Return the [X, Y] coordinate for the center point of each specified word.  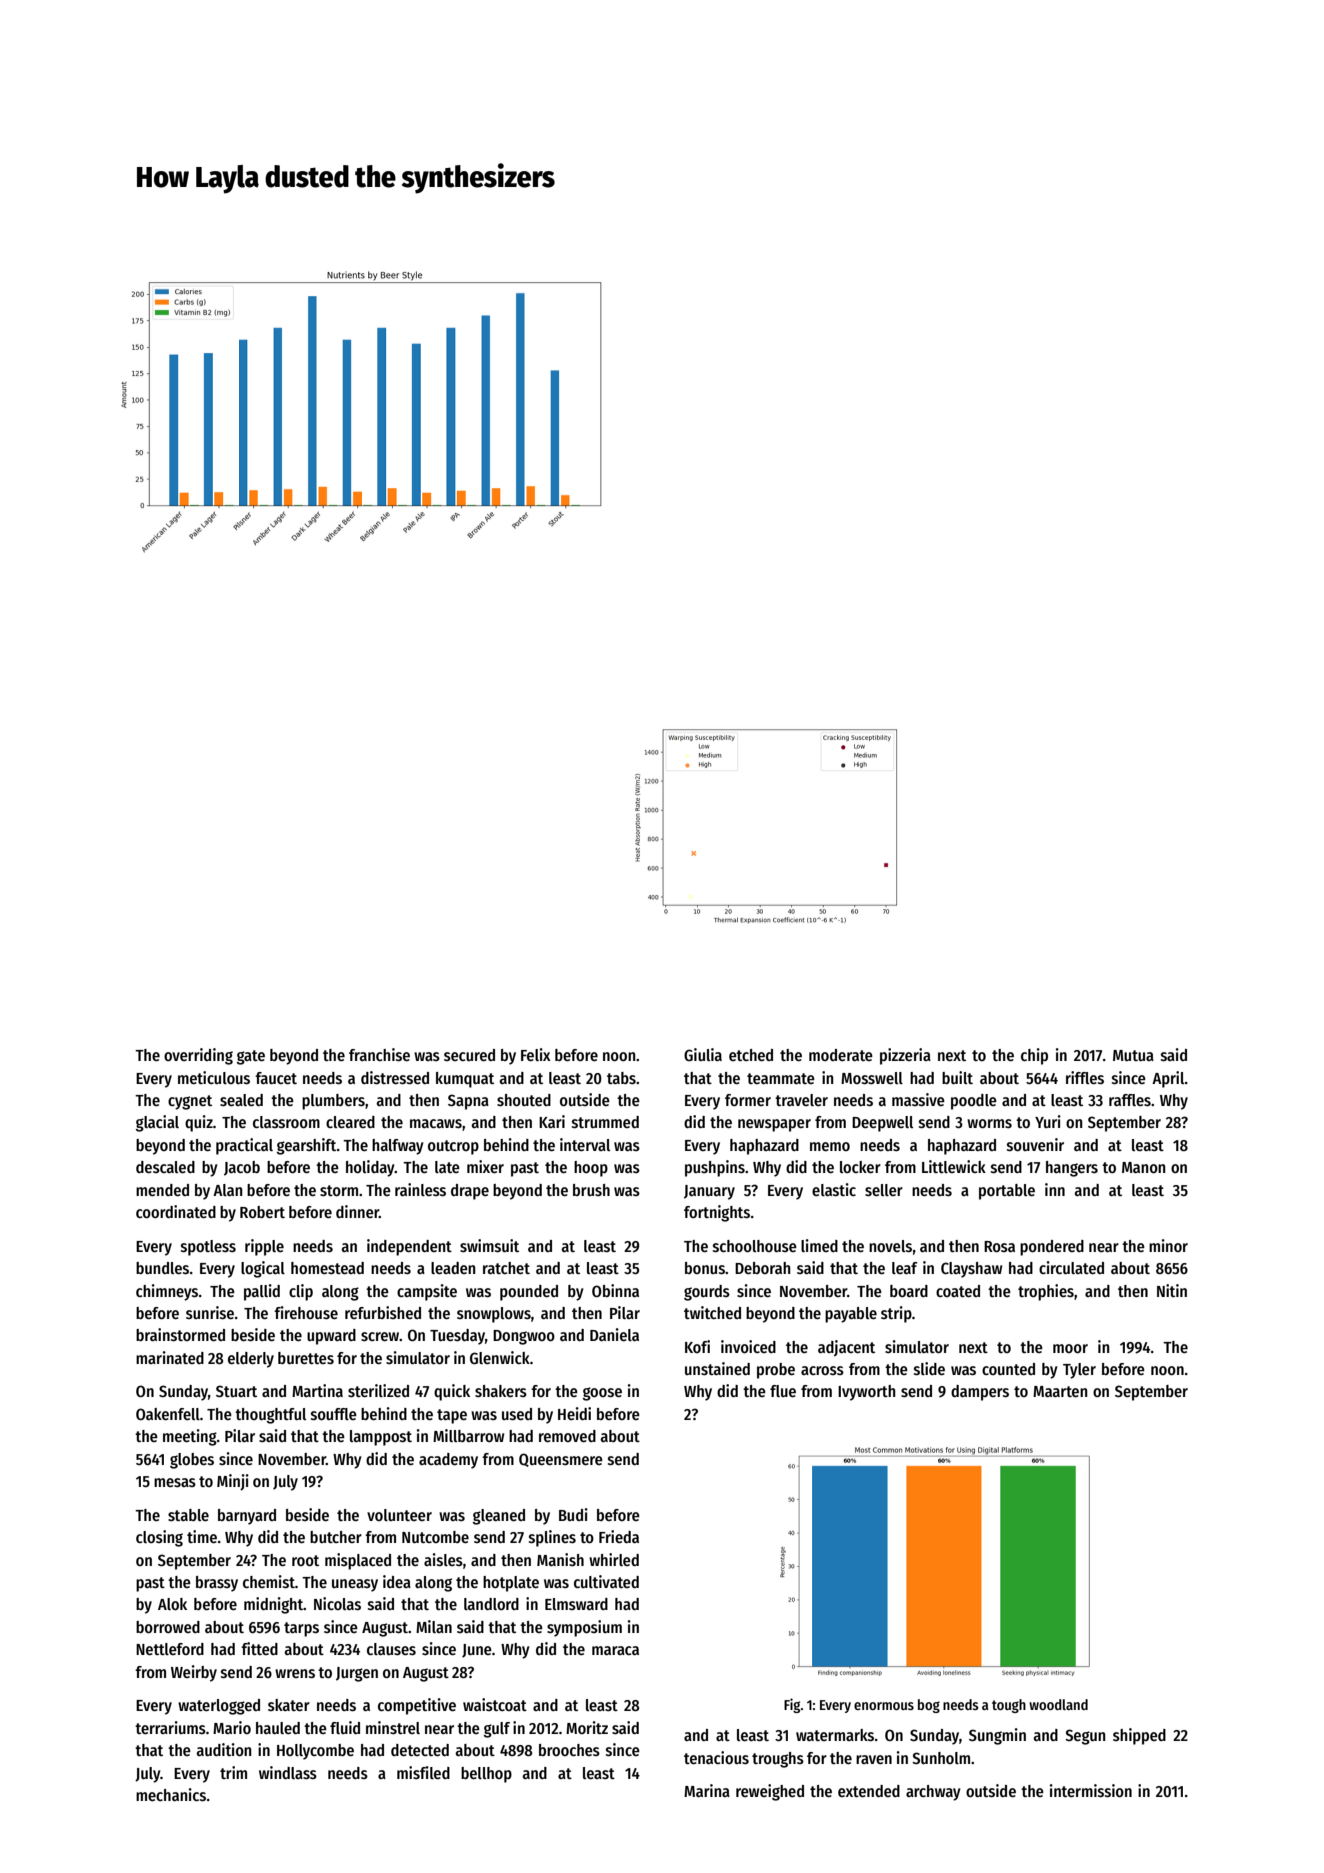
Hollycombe [315, 1752]
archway [933, 1793]
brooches [569, 1750]
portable [1007, 1192]
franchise [379, 1055]
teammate [781, 1078]
